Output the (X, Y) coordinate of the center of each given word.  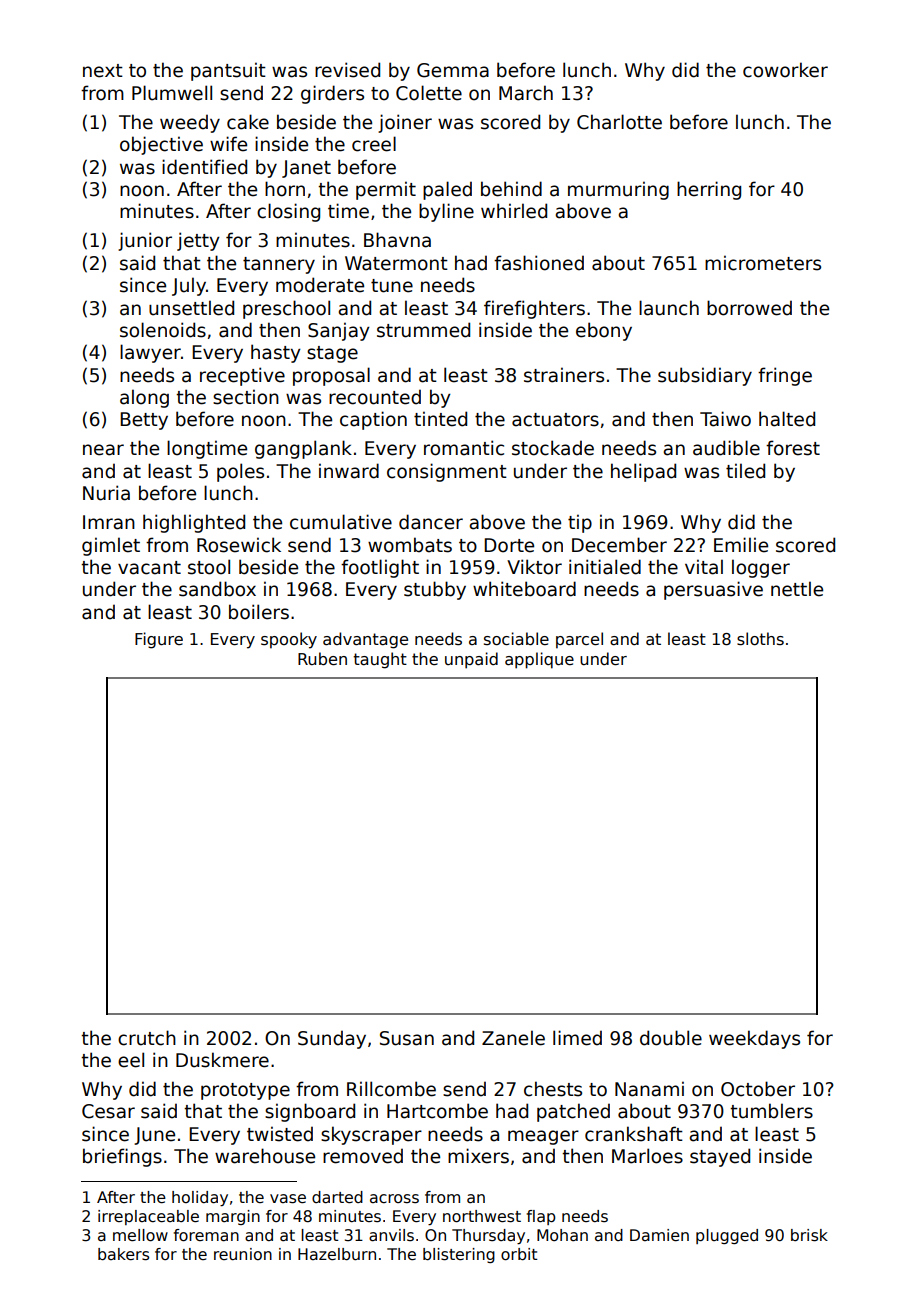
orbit (519, 1254)
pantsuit (228, 71)
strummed (423, 330)
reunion (243, 1254)
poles (240, 472)
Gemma (453, 70)
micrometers (763, 263)
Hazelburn (337, 1254)
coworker (785, 70)
